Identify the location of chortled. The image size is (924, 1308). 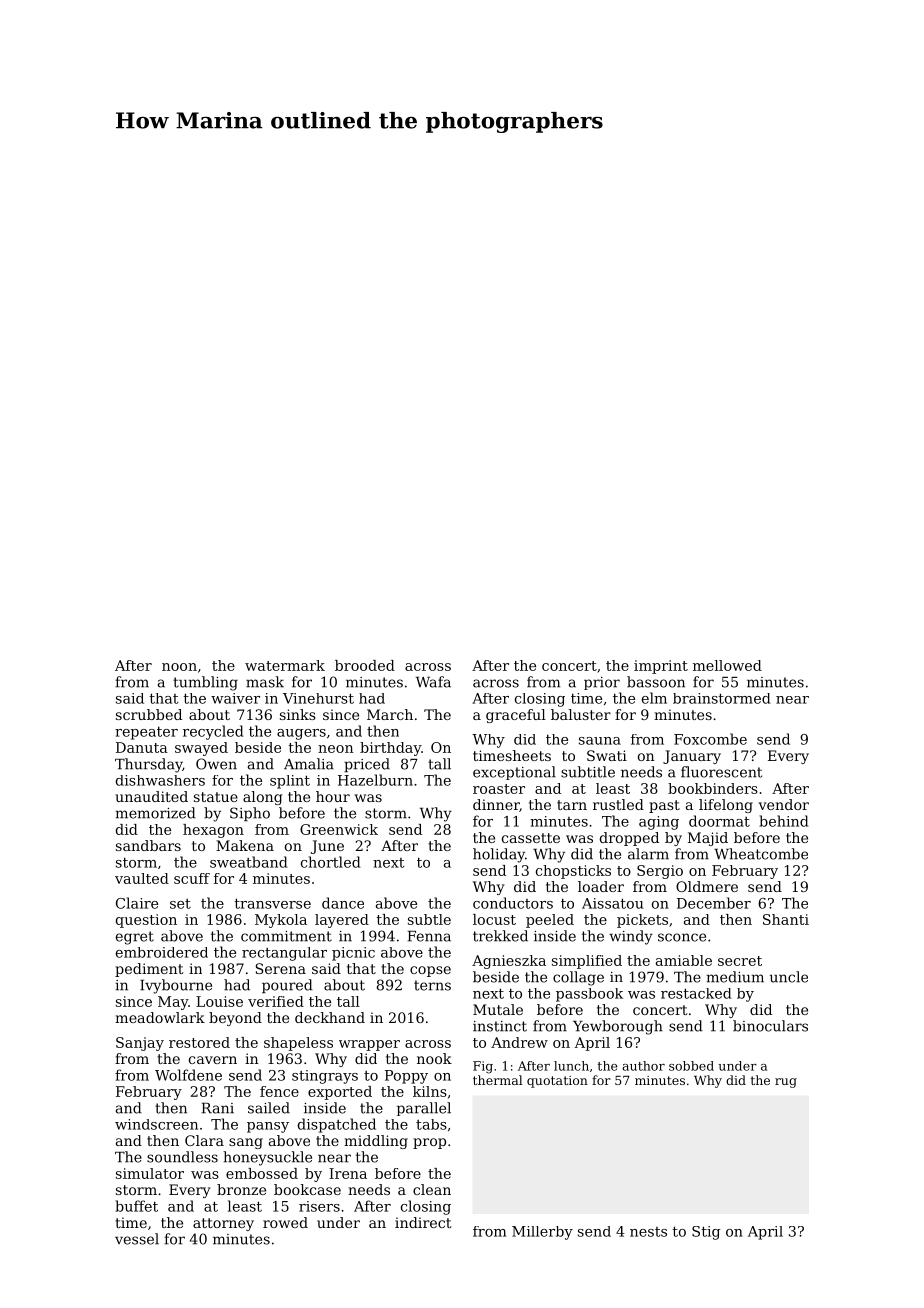
(331, 862).
